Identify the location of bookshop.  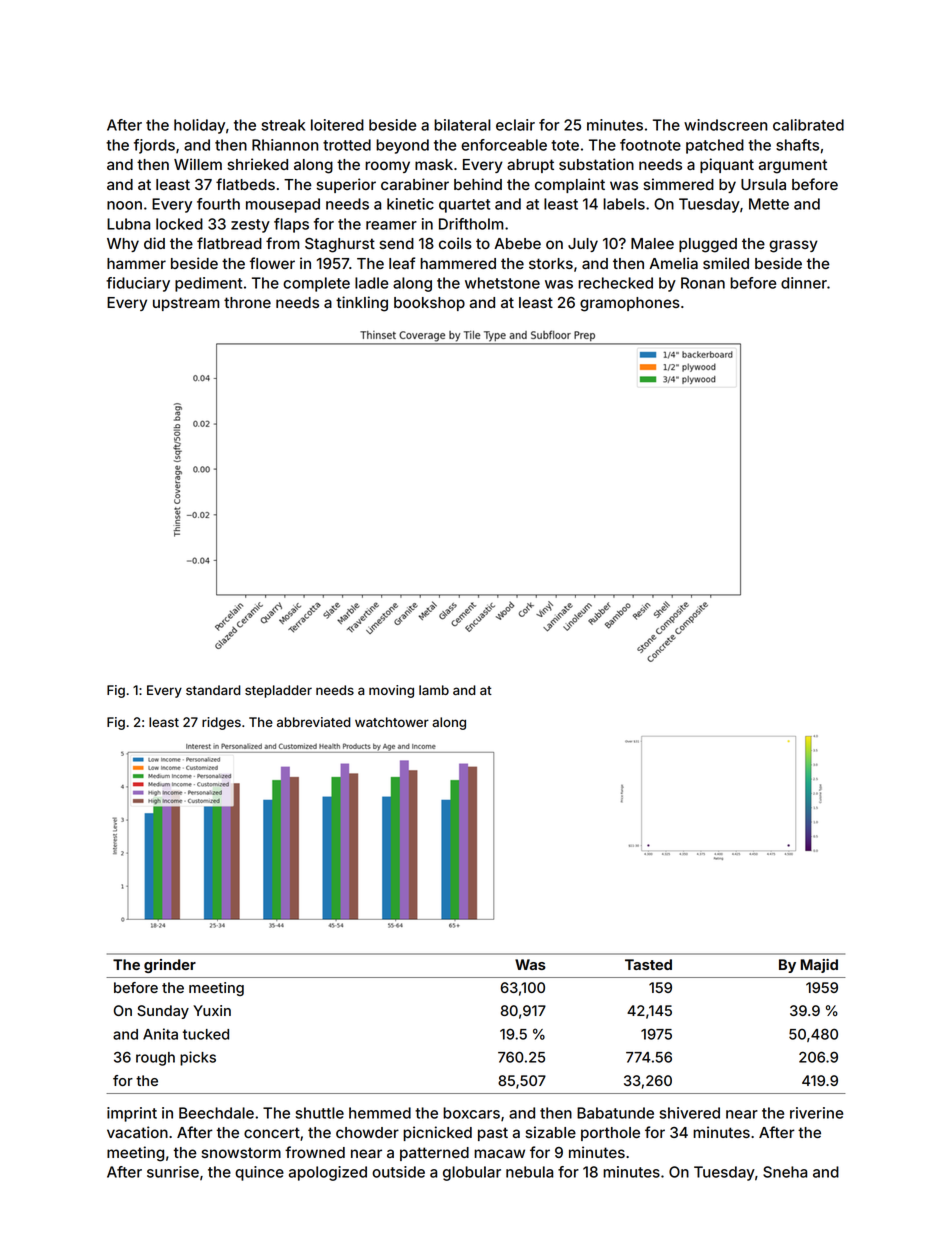
(429, 304).
